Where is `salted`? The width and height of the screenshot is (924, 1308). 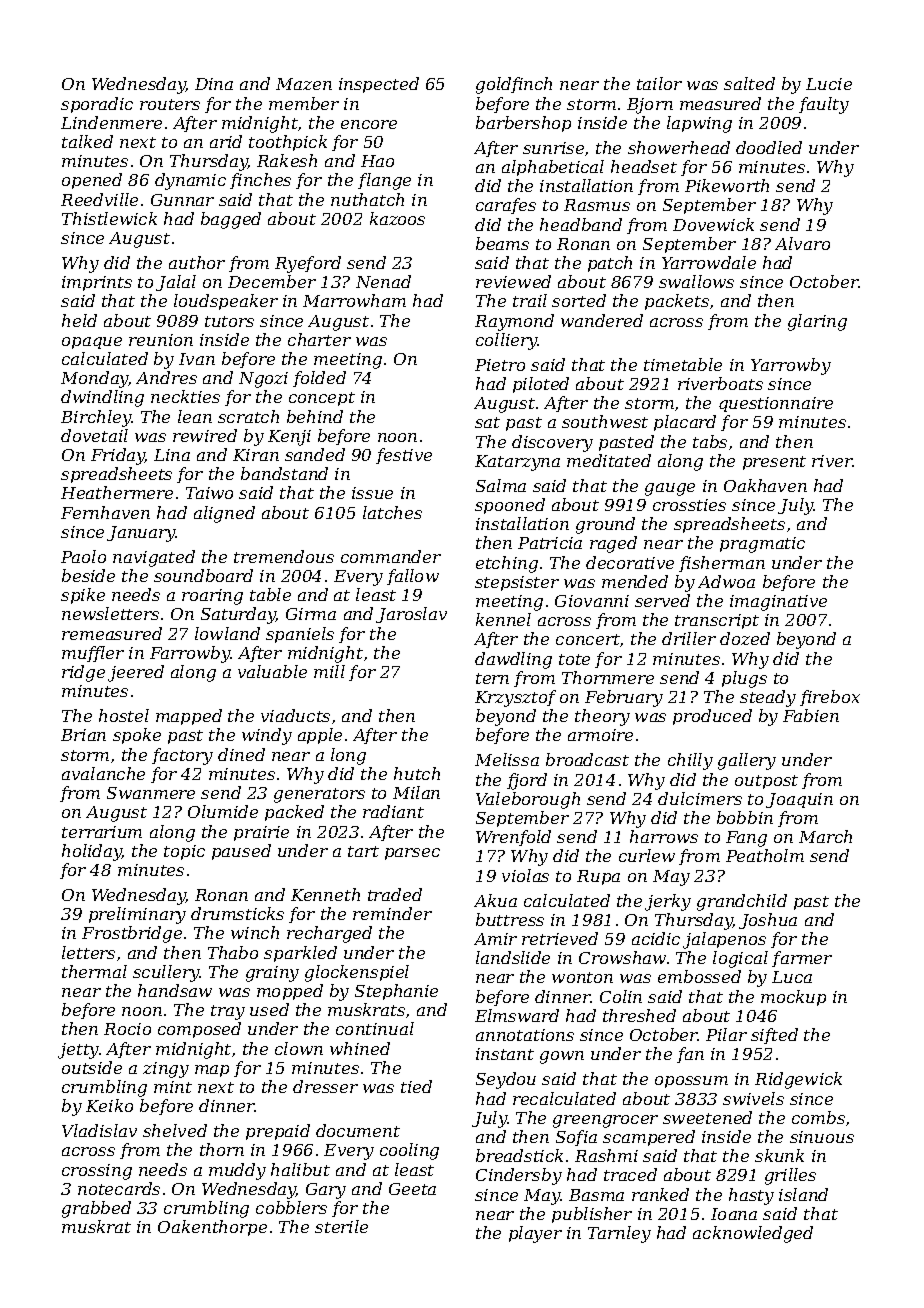 salted is located at coordinates (749, 83).
